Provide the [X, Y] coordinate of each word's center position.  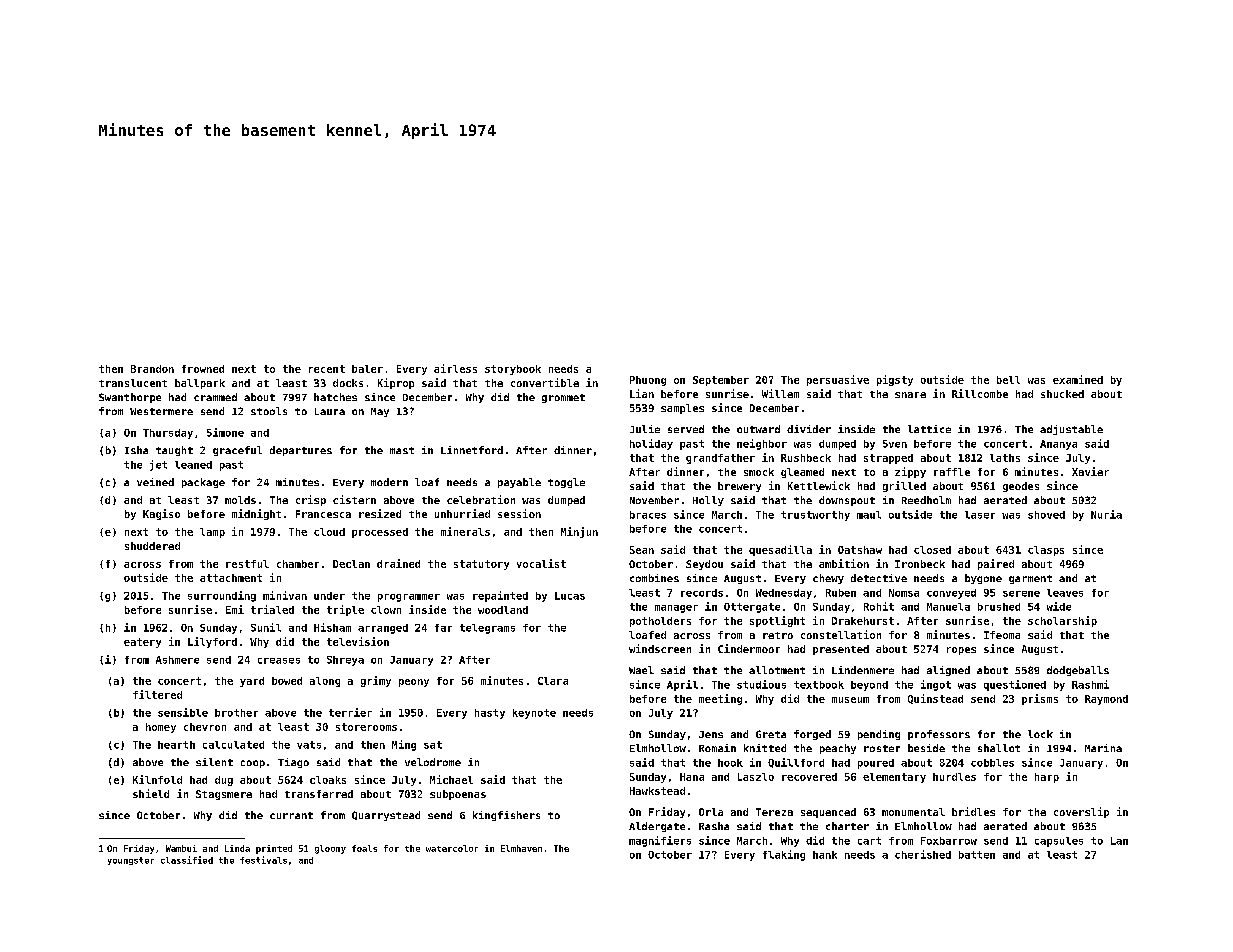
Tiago [293, 763]
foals [364, 848]
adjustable [1071, 430]
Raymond [1106, 700]
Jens [711, 734]
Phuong [648, 381]
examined [1078, 379]
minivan [285, 595]
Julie [645, 429]
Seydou [704, 565]
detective [879, 578]
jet [158, 465]
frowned [203, 369]
